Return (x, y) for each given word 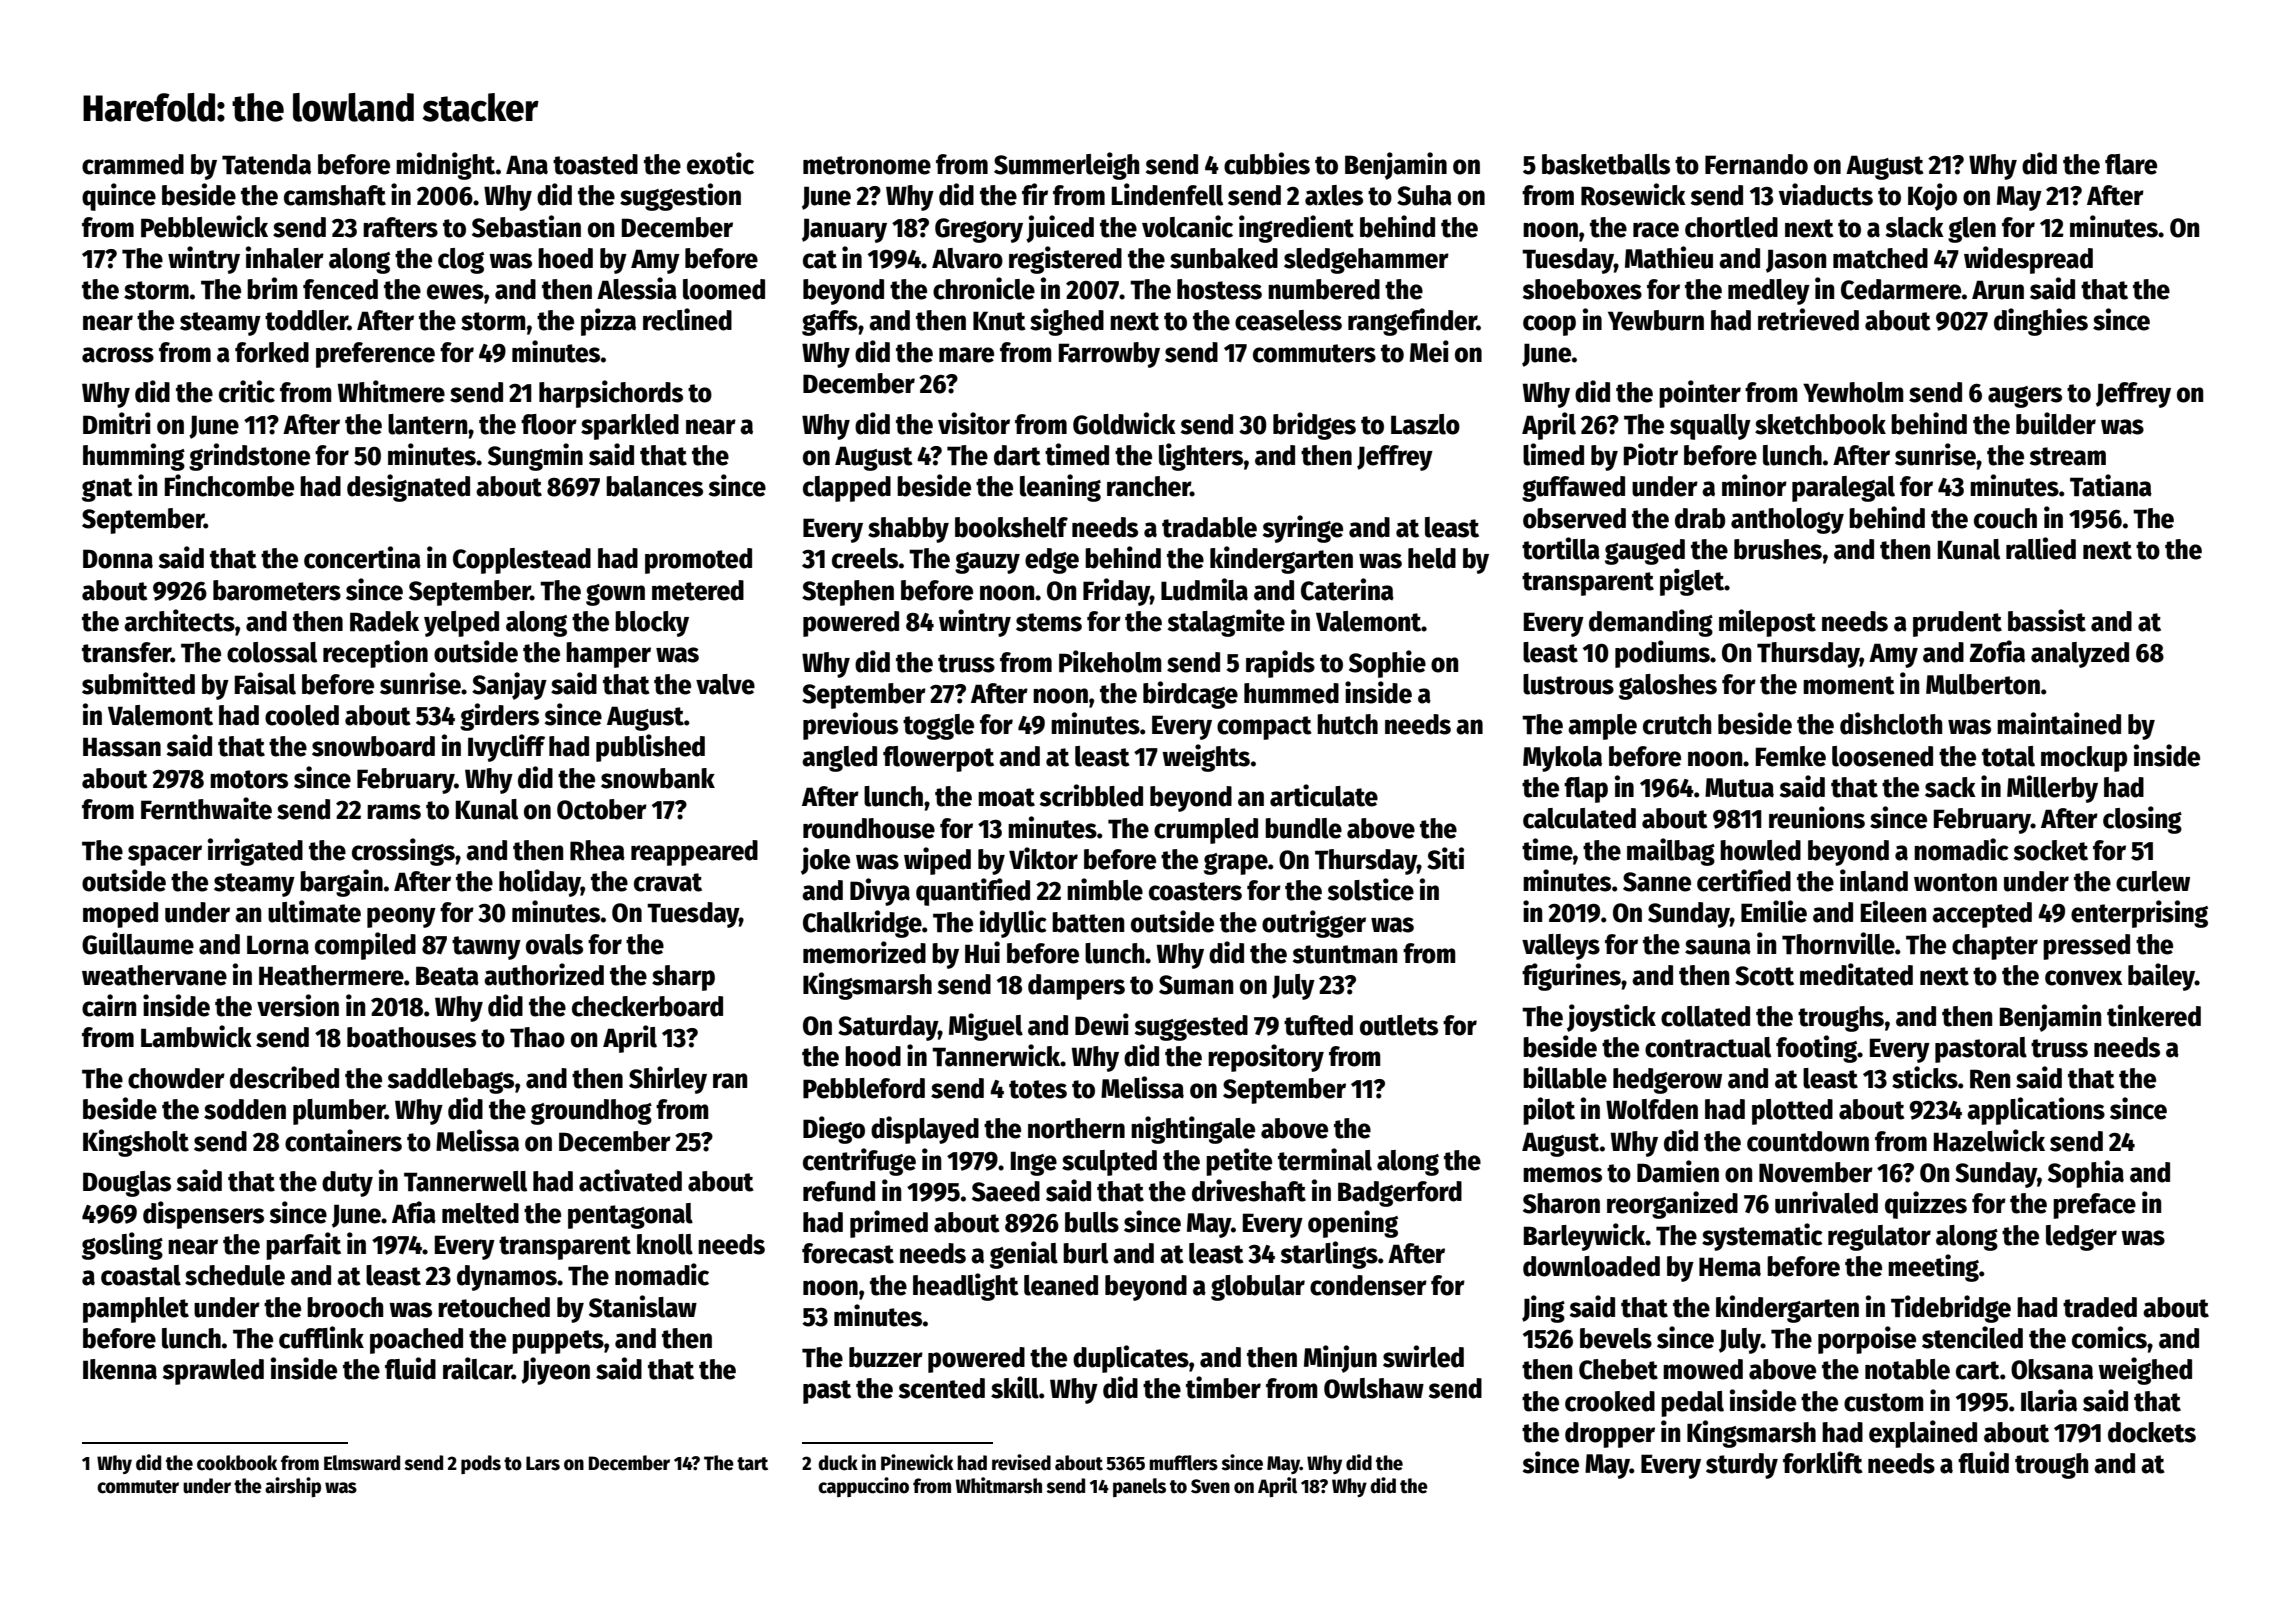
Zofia (1997, 651)
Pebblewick (204, 226)
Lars (543, 1463)
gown (615, 595)
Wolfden (1652, 1109)
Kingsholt (136, 1143)
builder (2056, 423)
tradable (1209, 527)
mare (966, 355)
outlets (1399, 1025)
